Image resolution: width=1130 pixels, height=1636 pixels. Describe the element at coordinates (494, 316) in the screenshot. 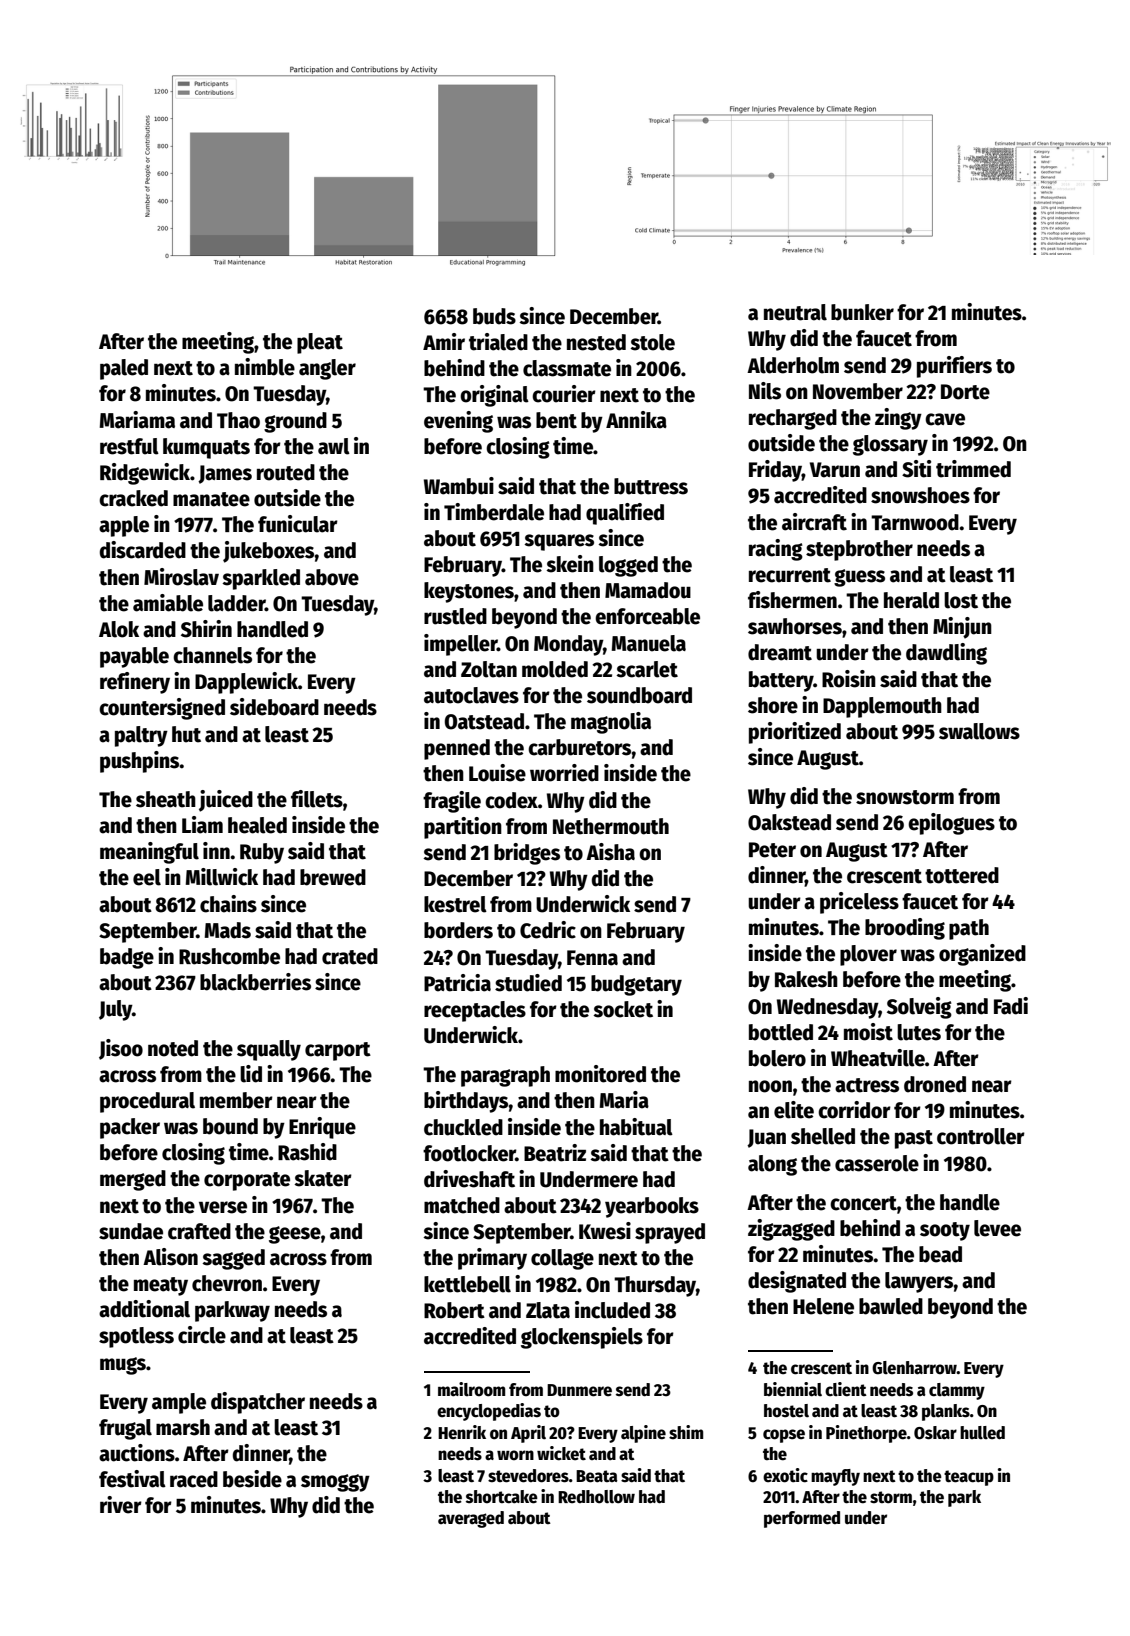

I see `buds` at that location.
